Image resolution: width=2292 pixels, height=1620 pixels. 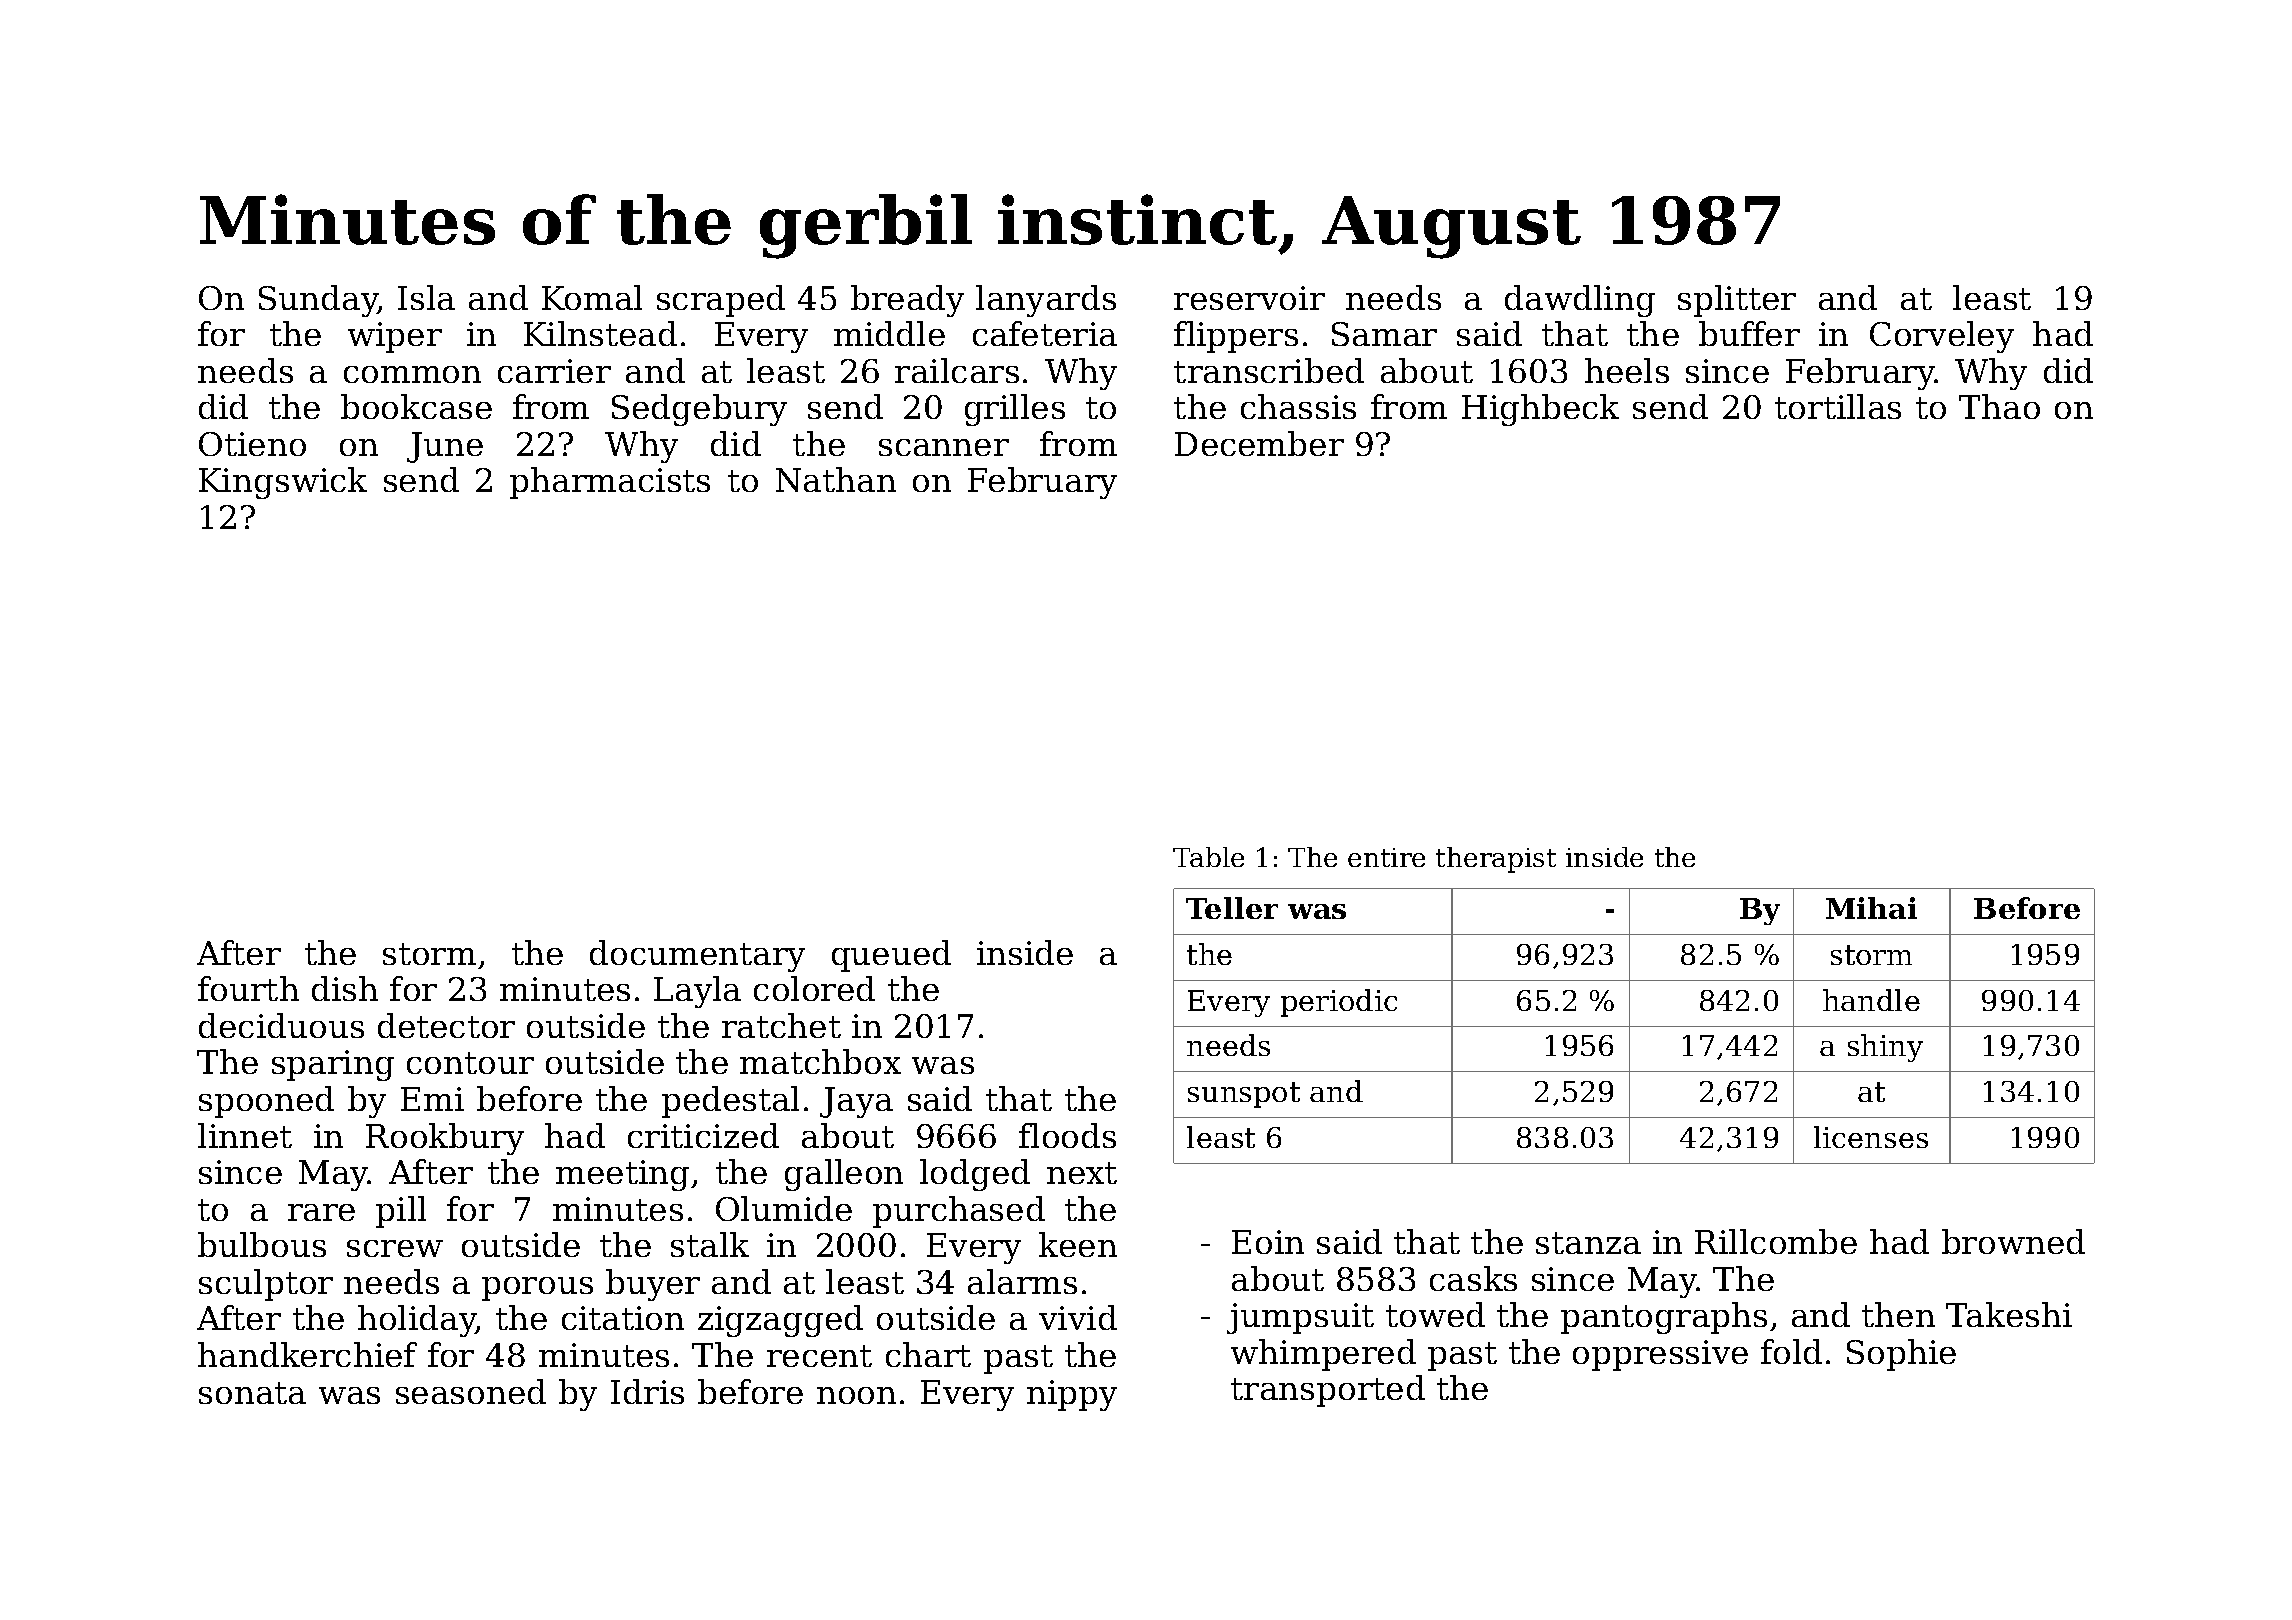 What do you see at coordinates (471, 1391) in the screenshot?
I see `seasoned` at bounding box center [471, 1391].
